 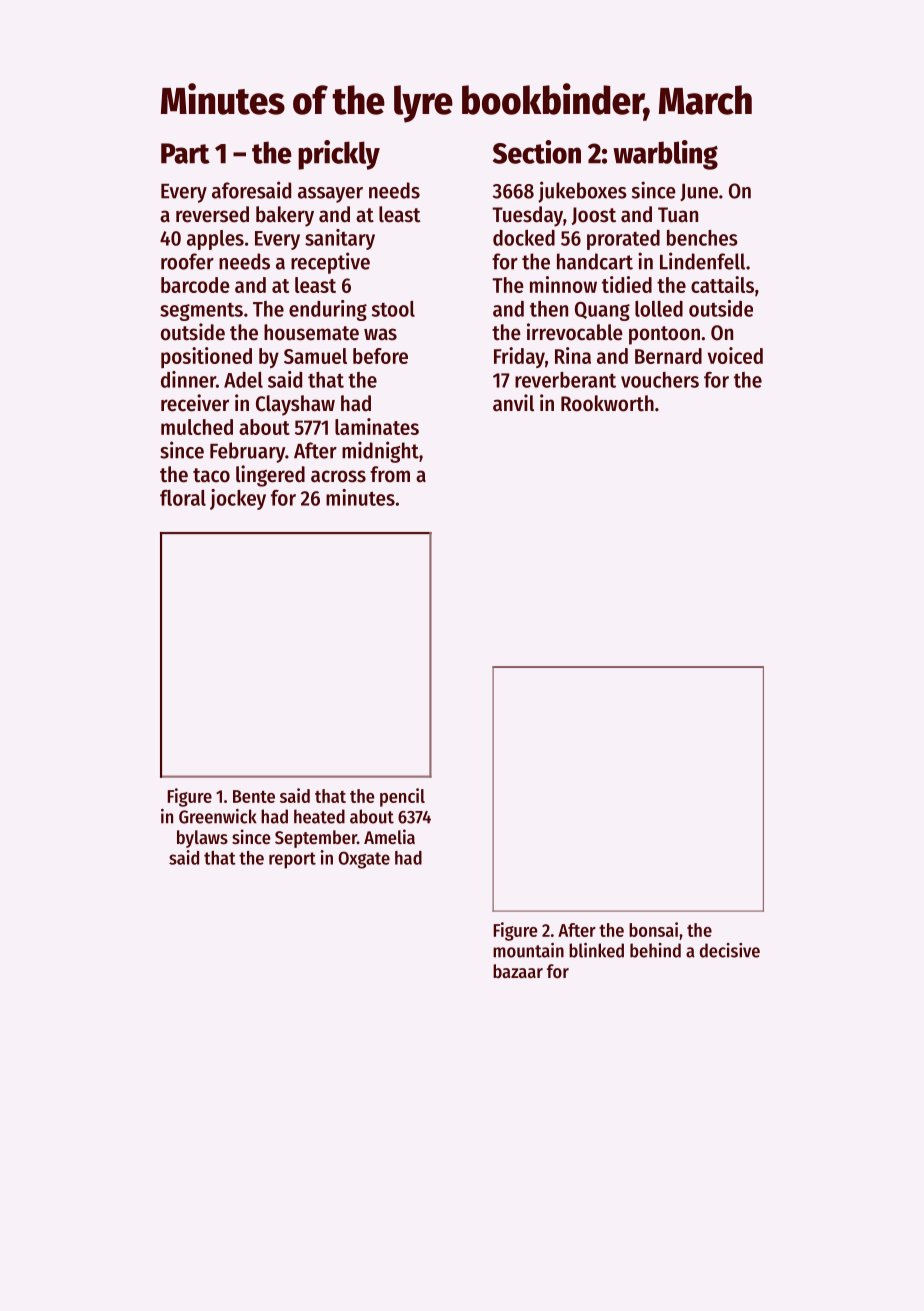 I want to click on laminates, so click(x=377, y=426).
